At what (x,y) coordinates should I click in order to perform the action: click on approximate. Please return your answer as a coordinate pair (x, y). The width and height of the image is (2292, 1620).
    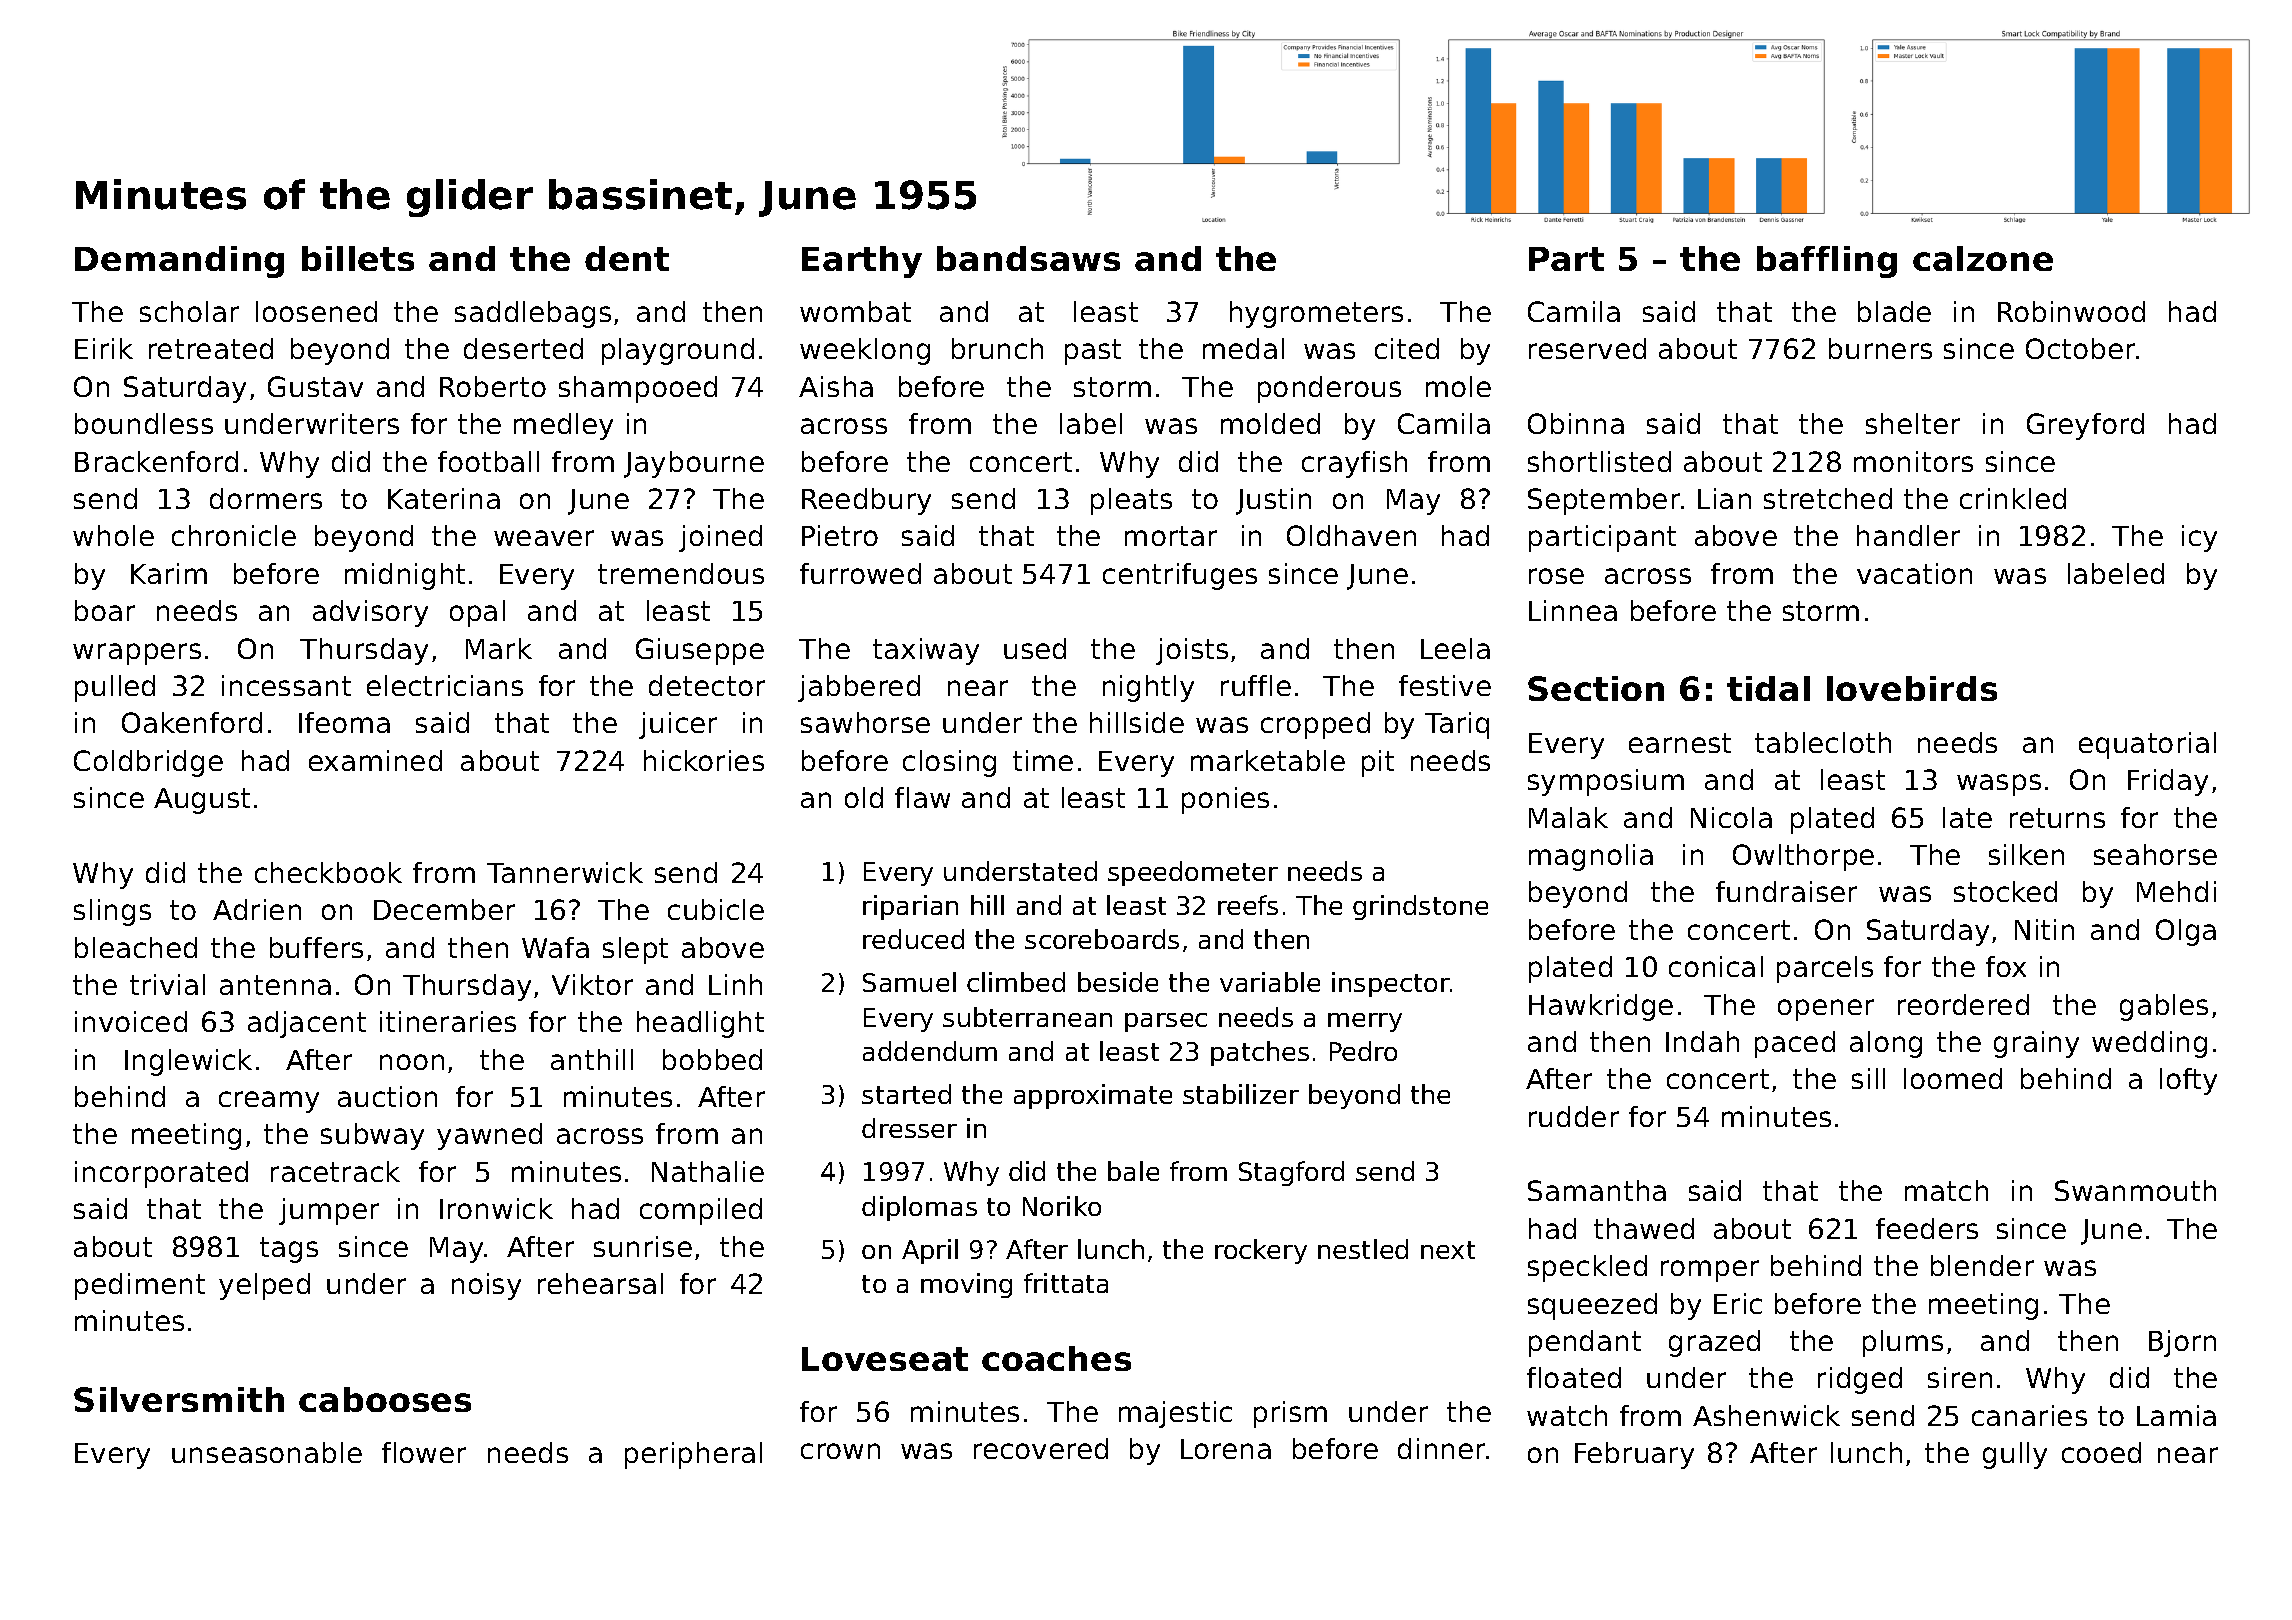
    Looking at the image, I should click on (1093, 1096).
